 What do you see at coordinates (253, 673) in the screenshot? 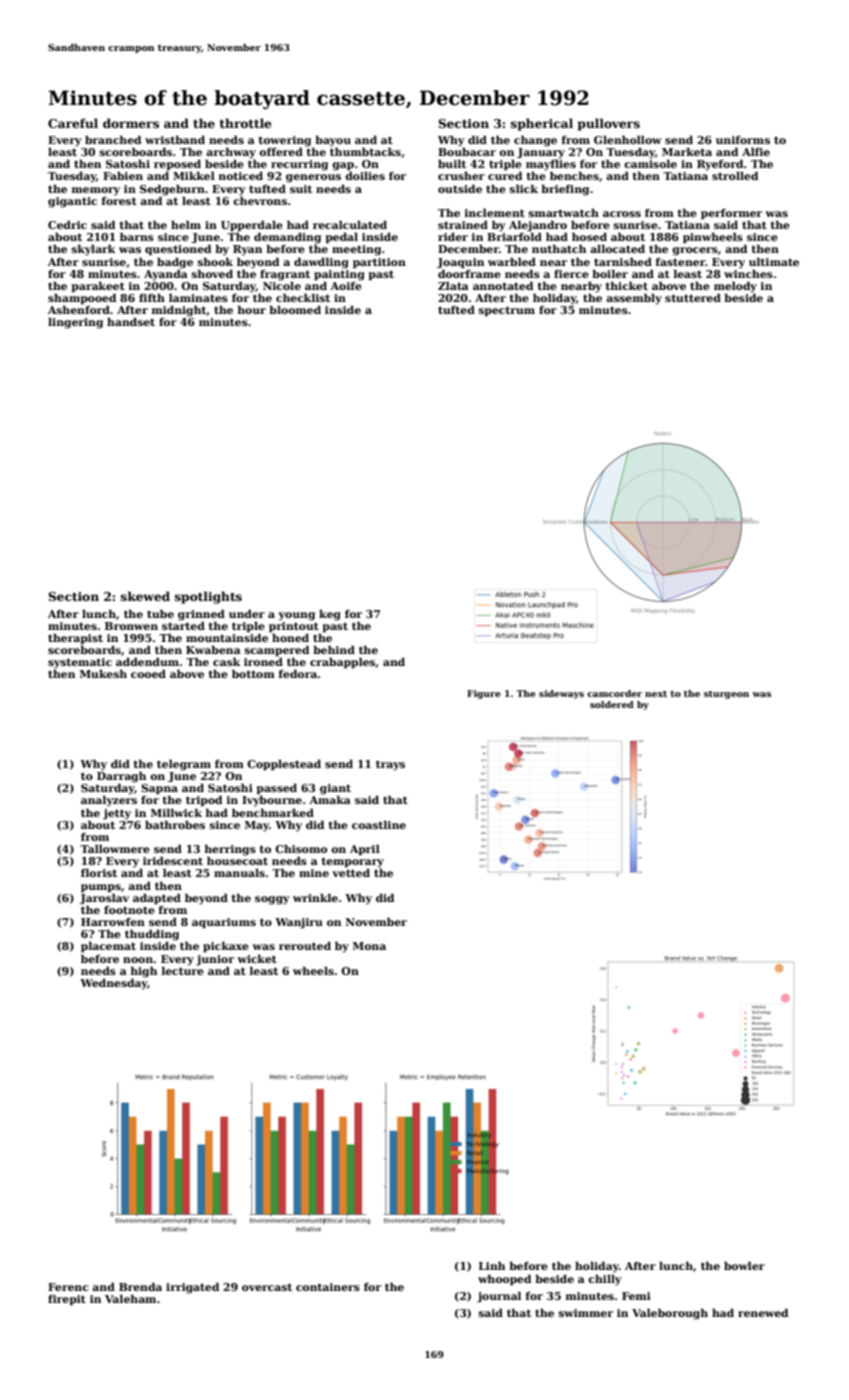
I see `bottom` at bounding box center [253, 673].
